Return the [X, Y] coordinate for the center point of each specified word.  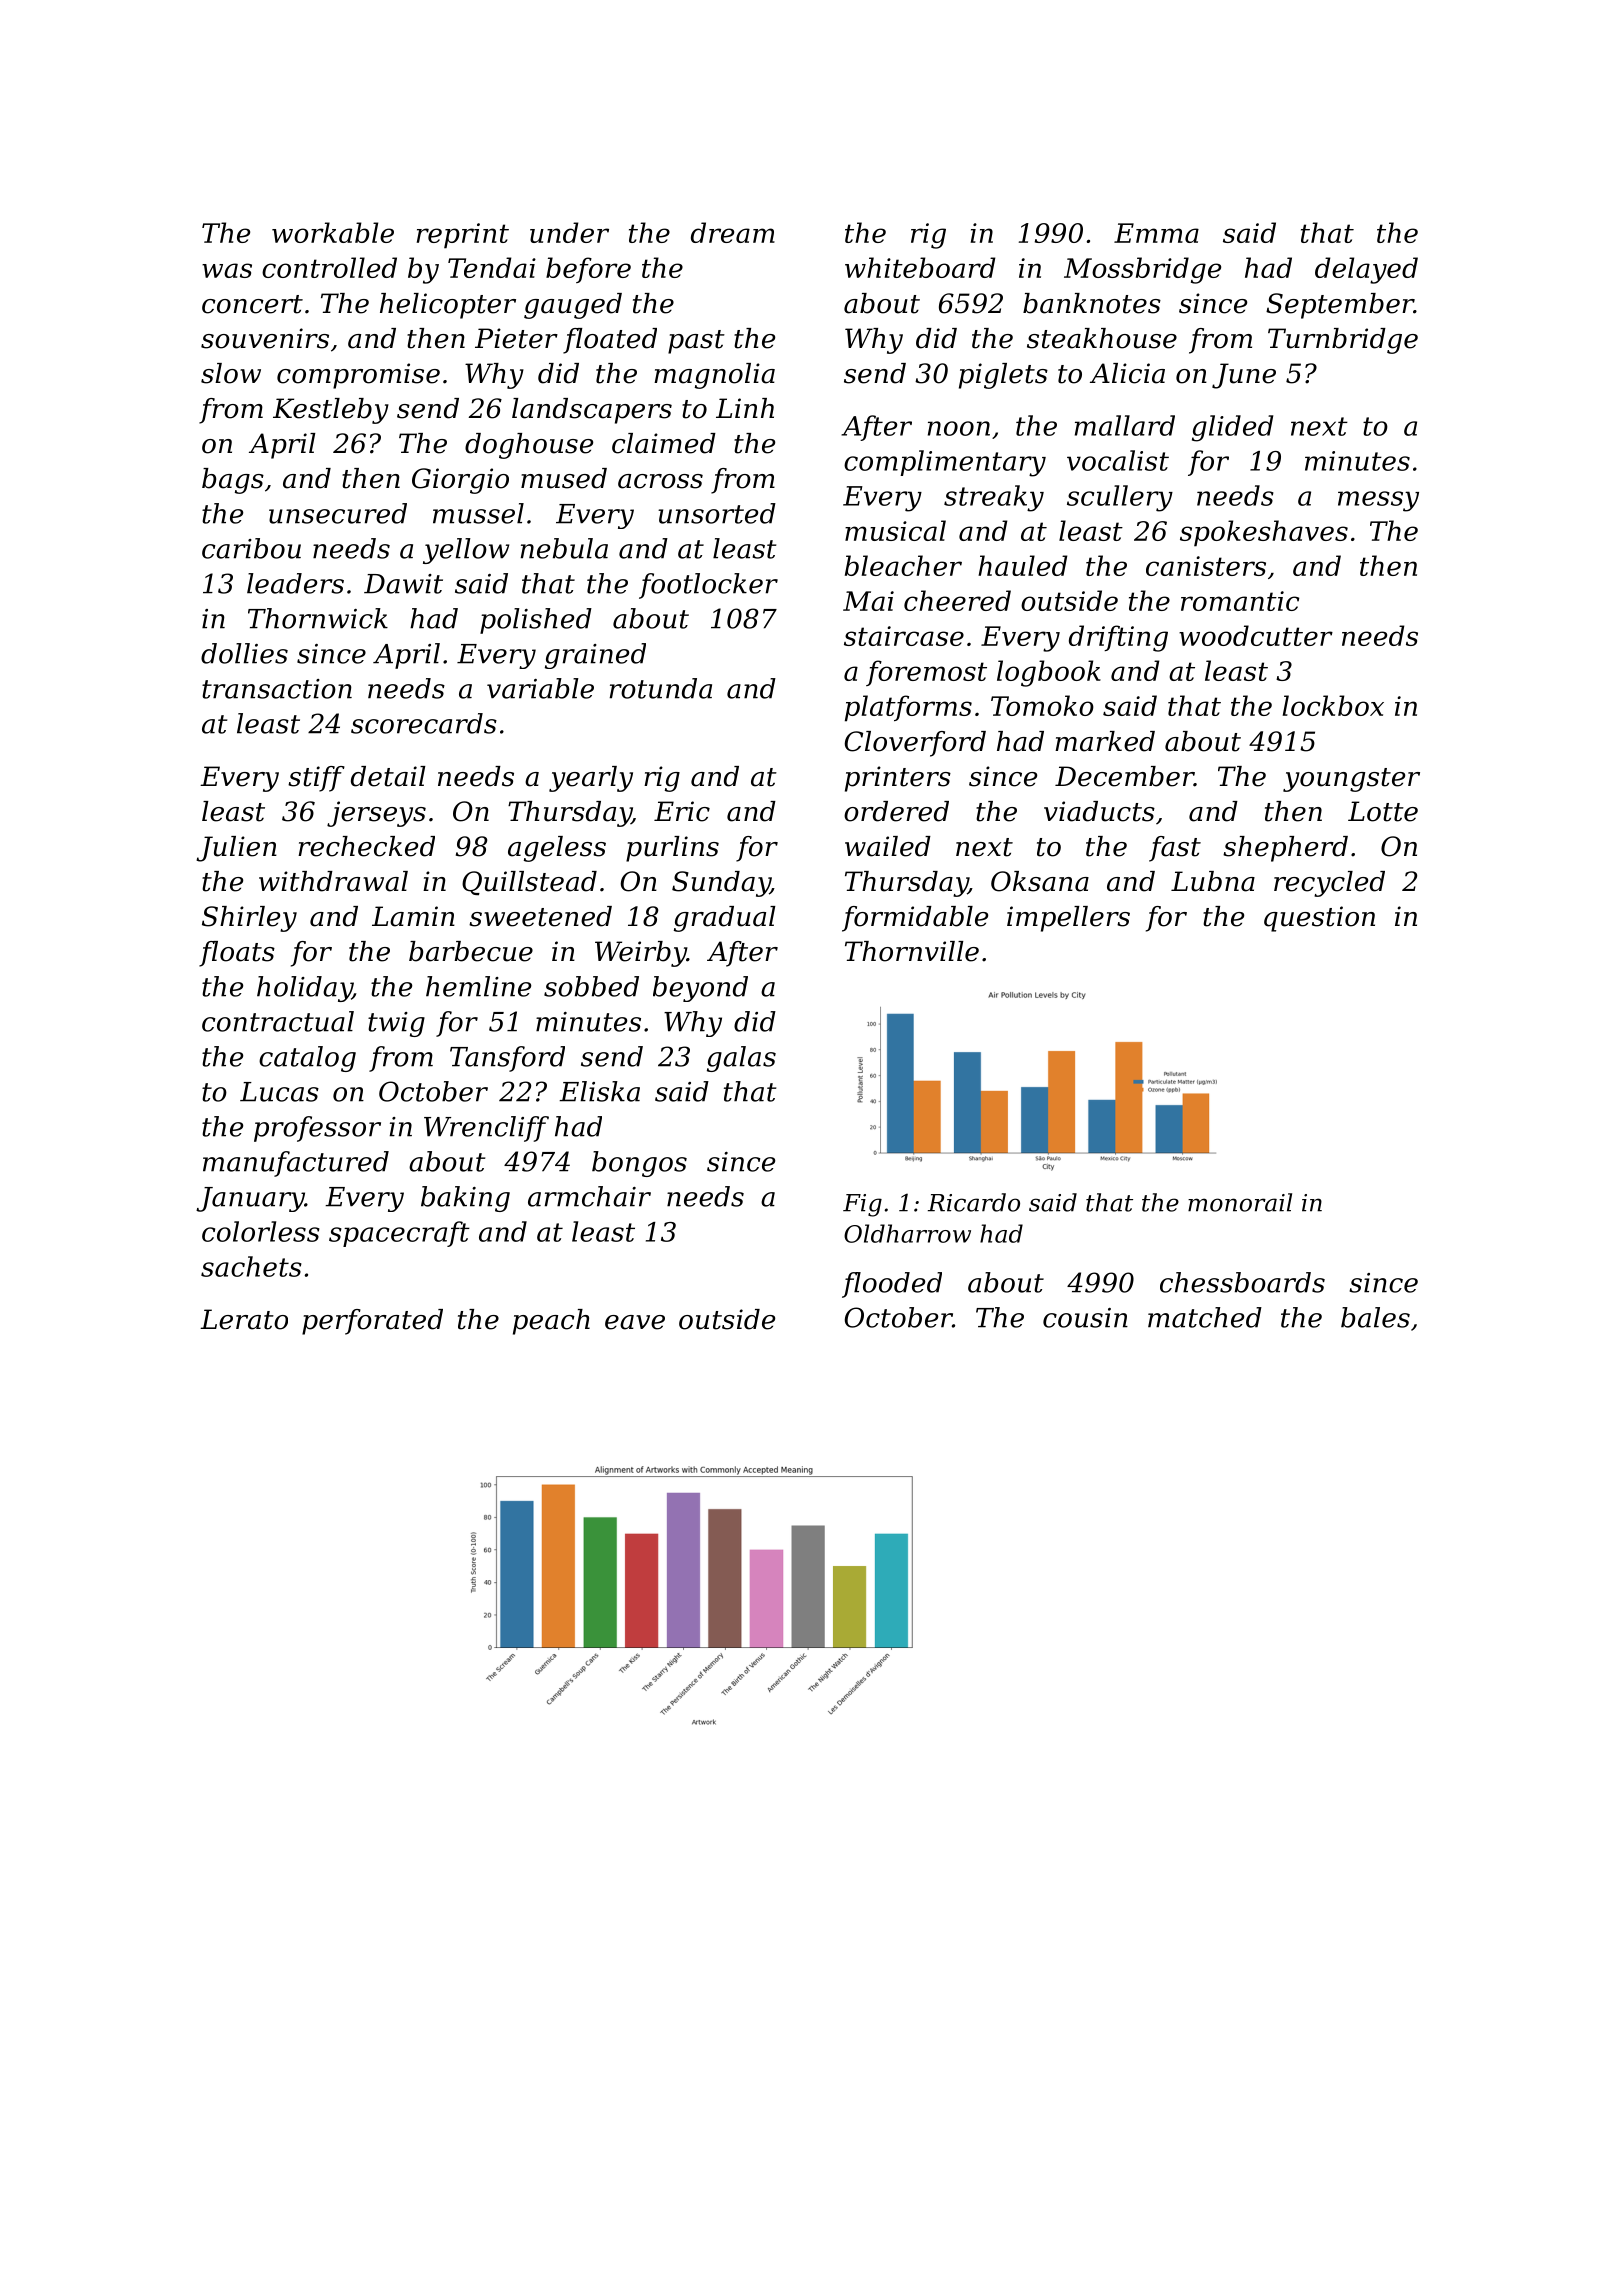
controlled [329, 267]
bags [233, 481]
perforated [372, 1322]
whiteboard [920, 267]
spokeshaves [1264, 533]
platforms [908, 708]
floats [237, 954]
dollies [244, 653]
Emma [1156, 233]
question [1319, 919]
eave [635, 1322]
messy [1378, 501]
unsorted [717, 513]
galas [741, 1059]
